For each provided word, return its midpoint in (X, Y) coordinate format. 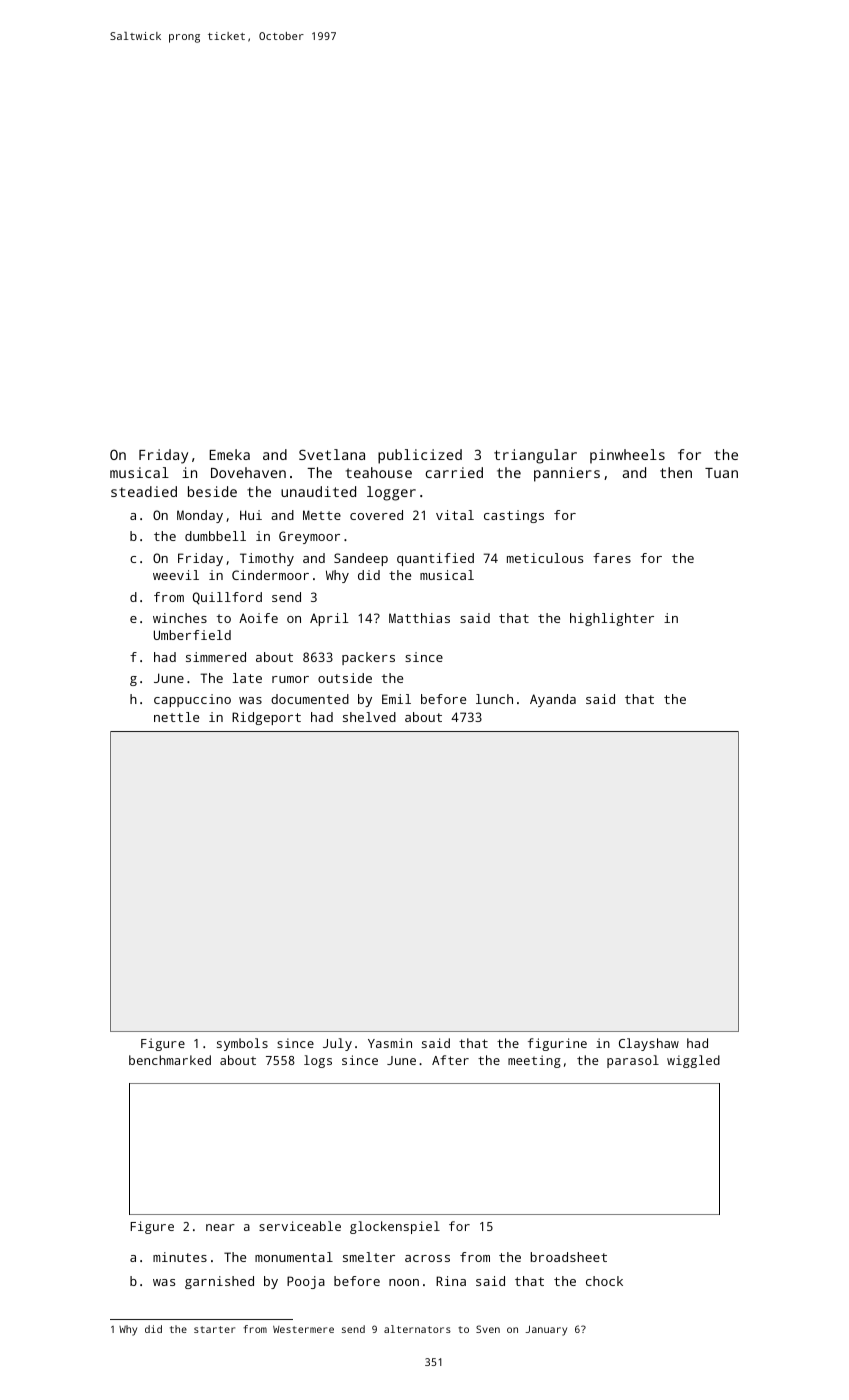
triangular (535, 456)
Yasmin (390, 1043)
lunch (494, 699)
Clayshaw (649, 1044)
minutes (180, 1257)
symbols (242, 1044)
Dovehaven (248, 472)
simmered (216, 657)
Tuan (721, 473)
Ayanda (553, 700)
